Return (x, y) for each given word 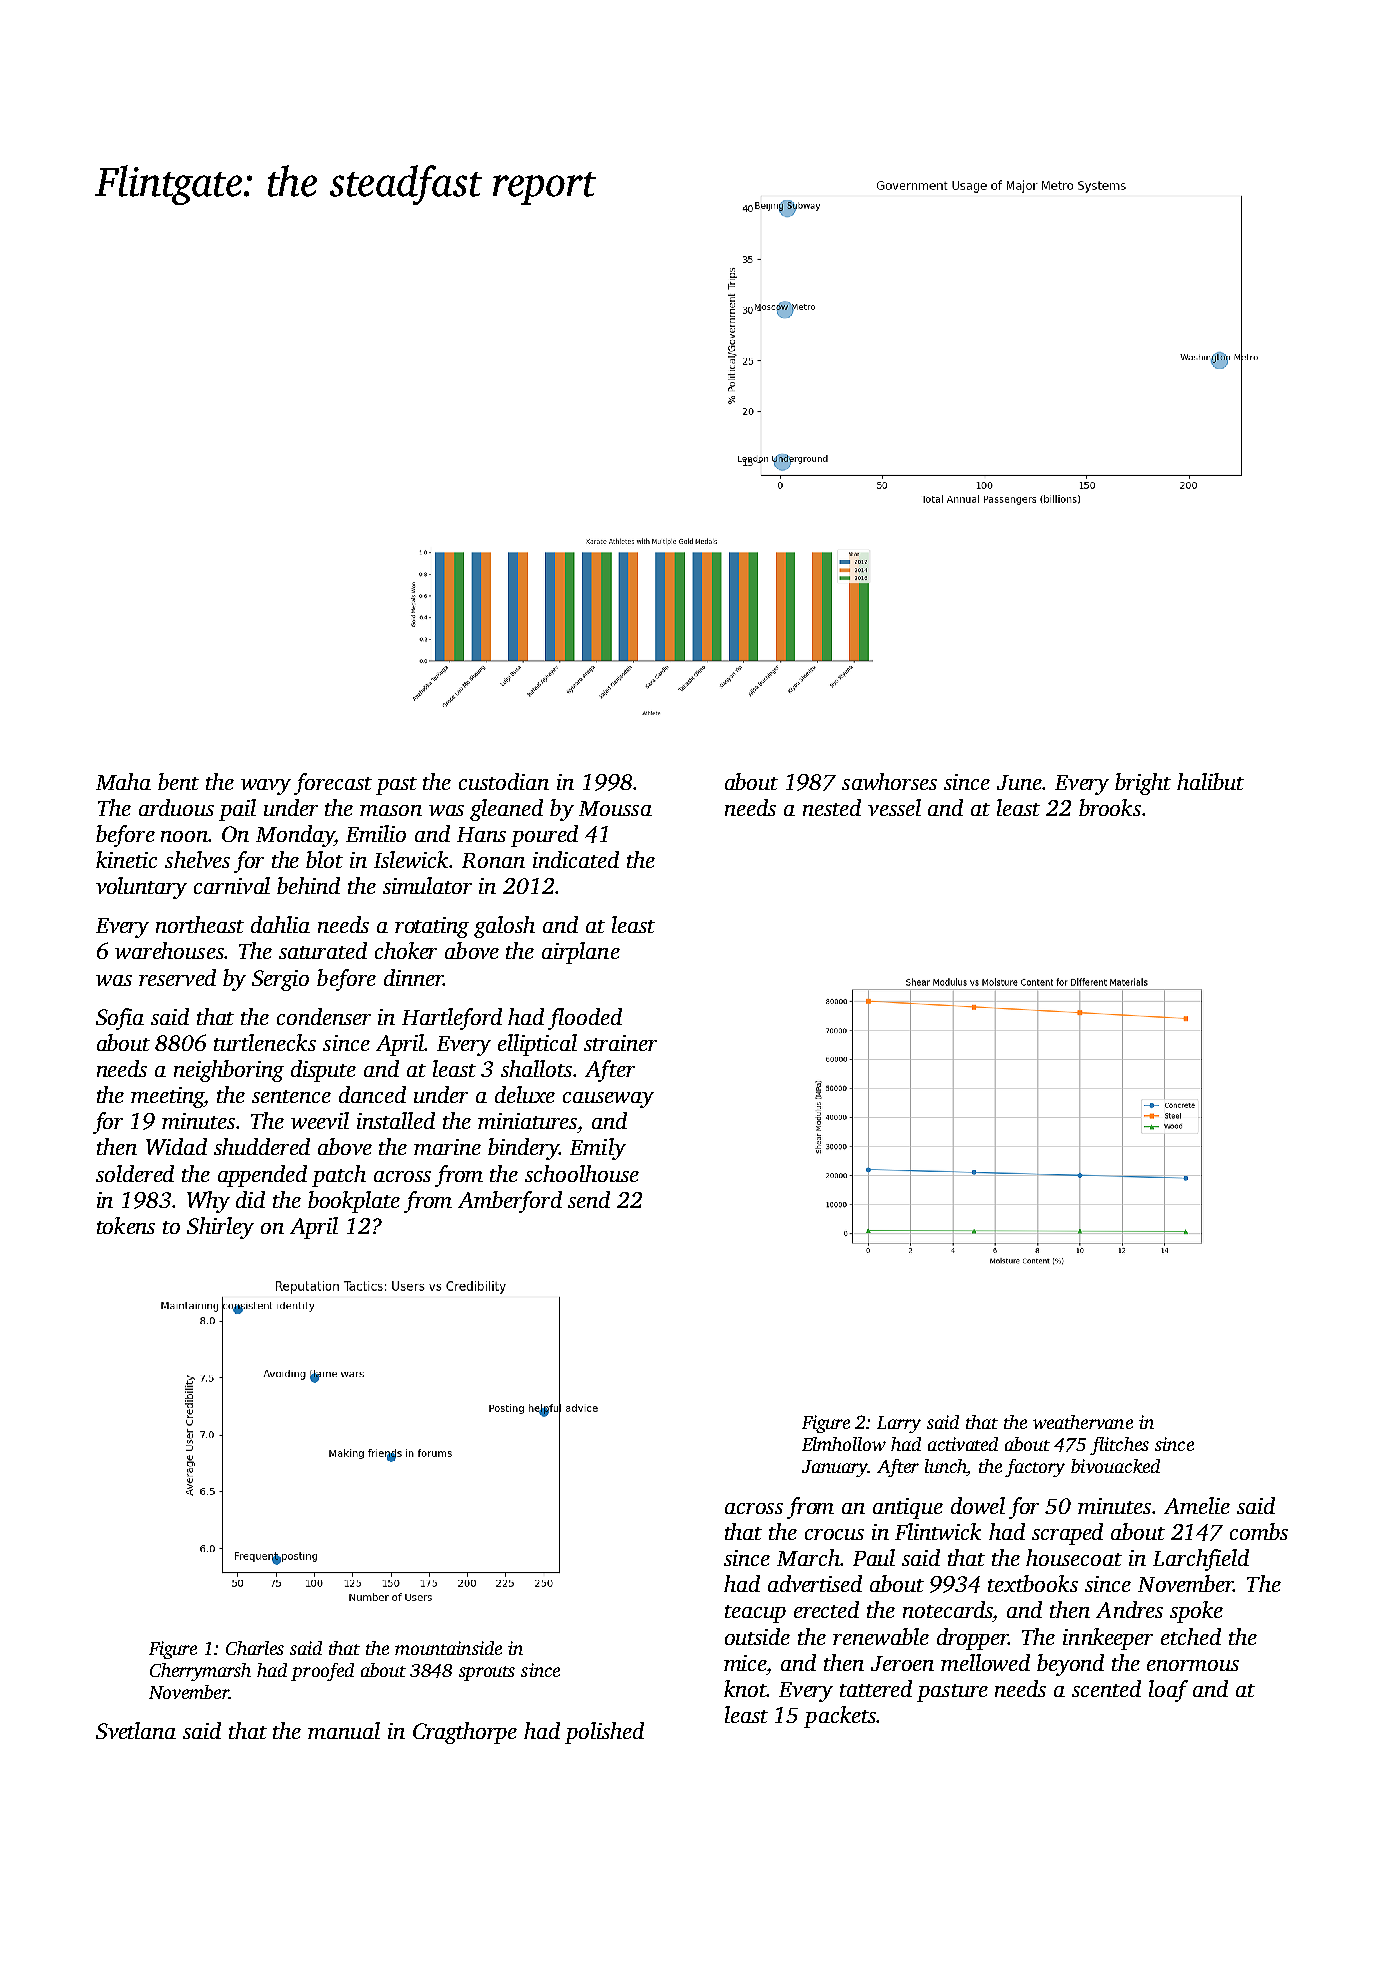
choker (406, 950)
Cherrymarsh (200, 1672)
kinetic (126, 859)
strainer (620, 1043)
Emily (598, 1149)
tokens (126, 1225)
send (589, 1199)
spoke (1196, 1612)
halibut (1210, 781)
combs (1259, 1531)
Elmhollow (844, 1444)
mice (745, 1663)
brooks (1110, 807)
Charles (255, 1648)
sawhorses (889, 781)
